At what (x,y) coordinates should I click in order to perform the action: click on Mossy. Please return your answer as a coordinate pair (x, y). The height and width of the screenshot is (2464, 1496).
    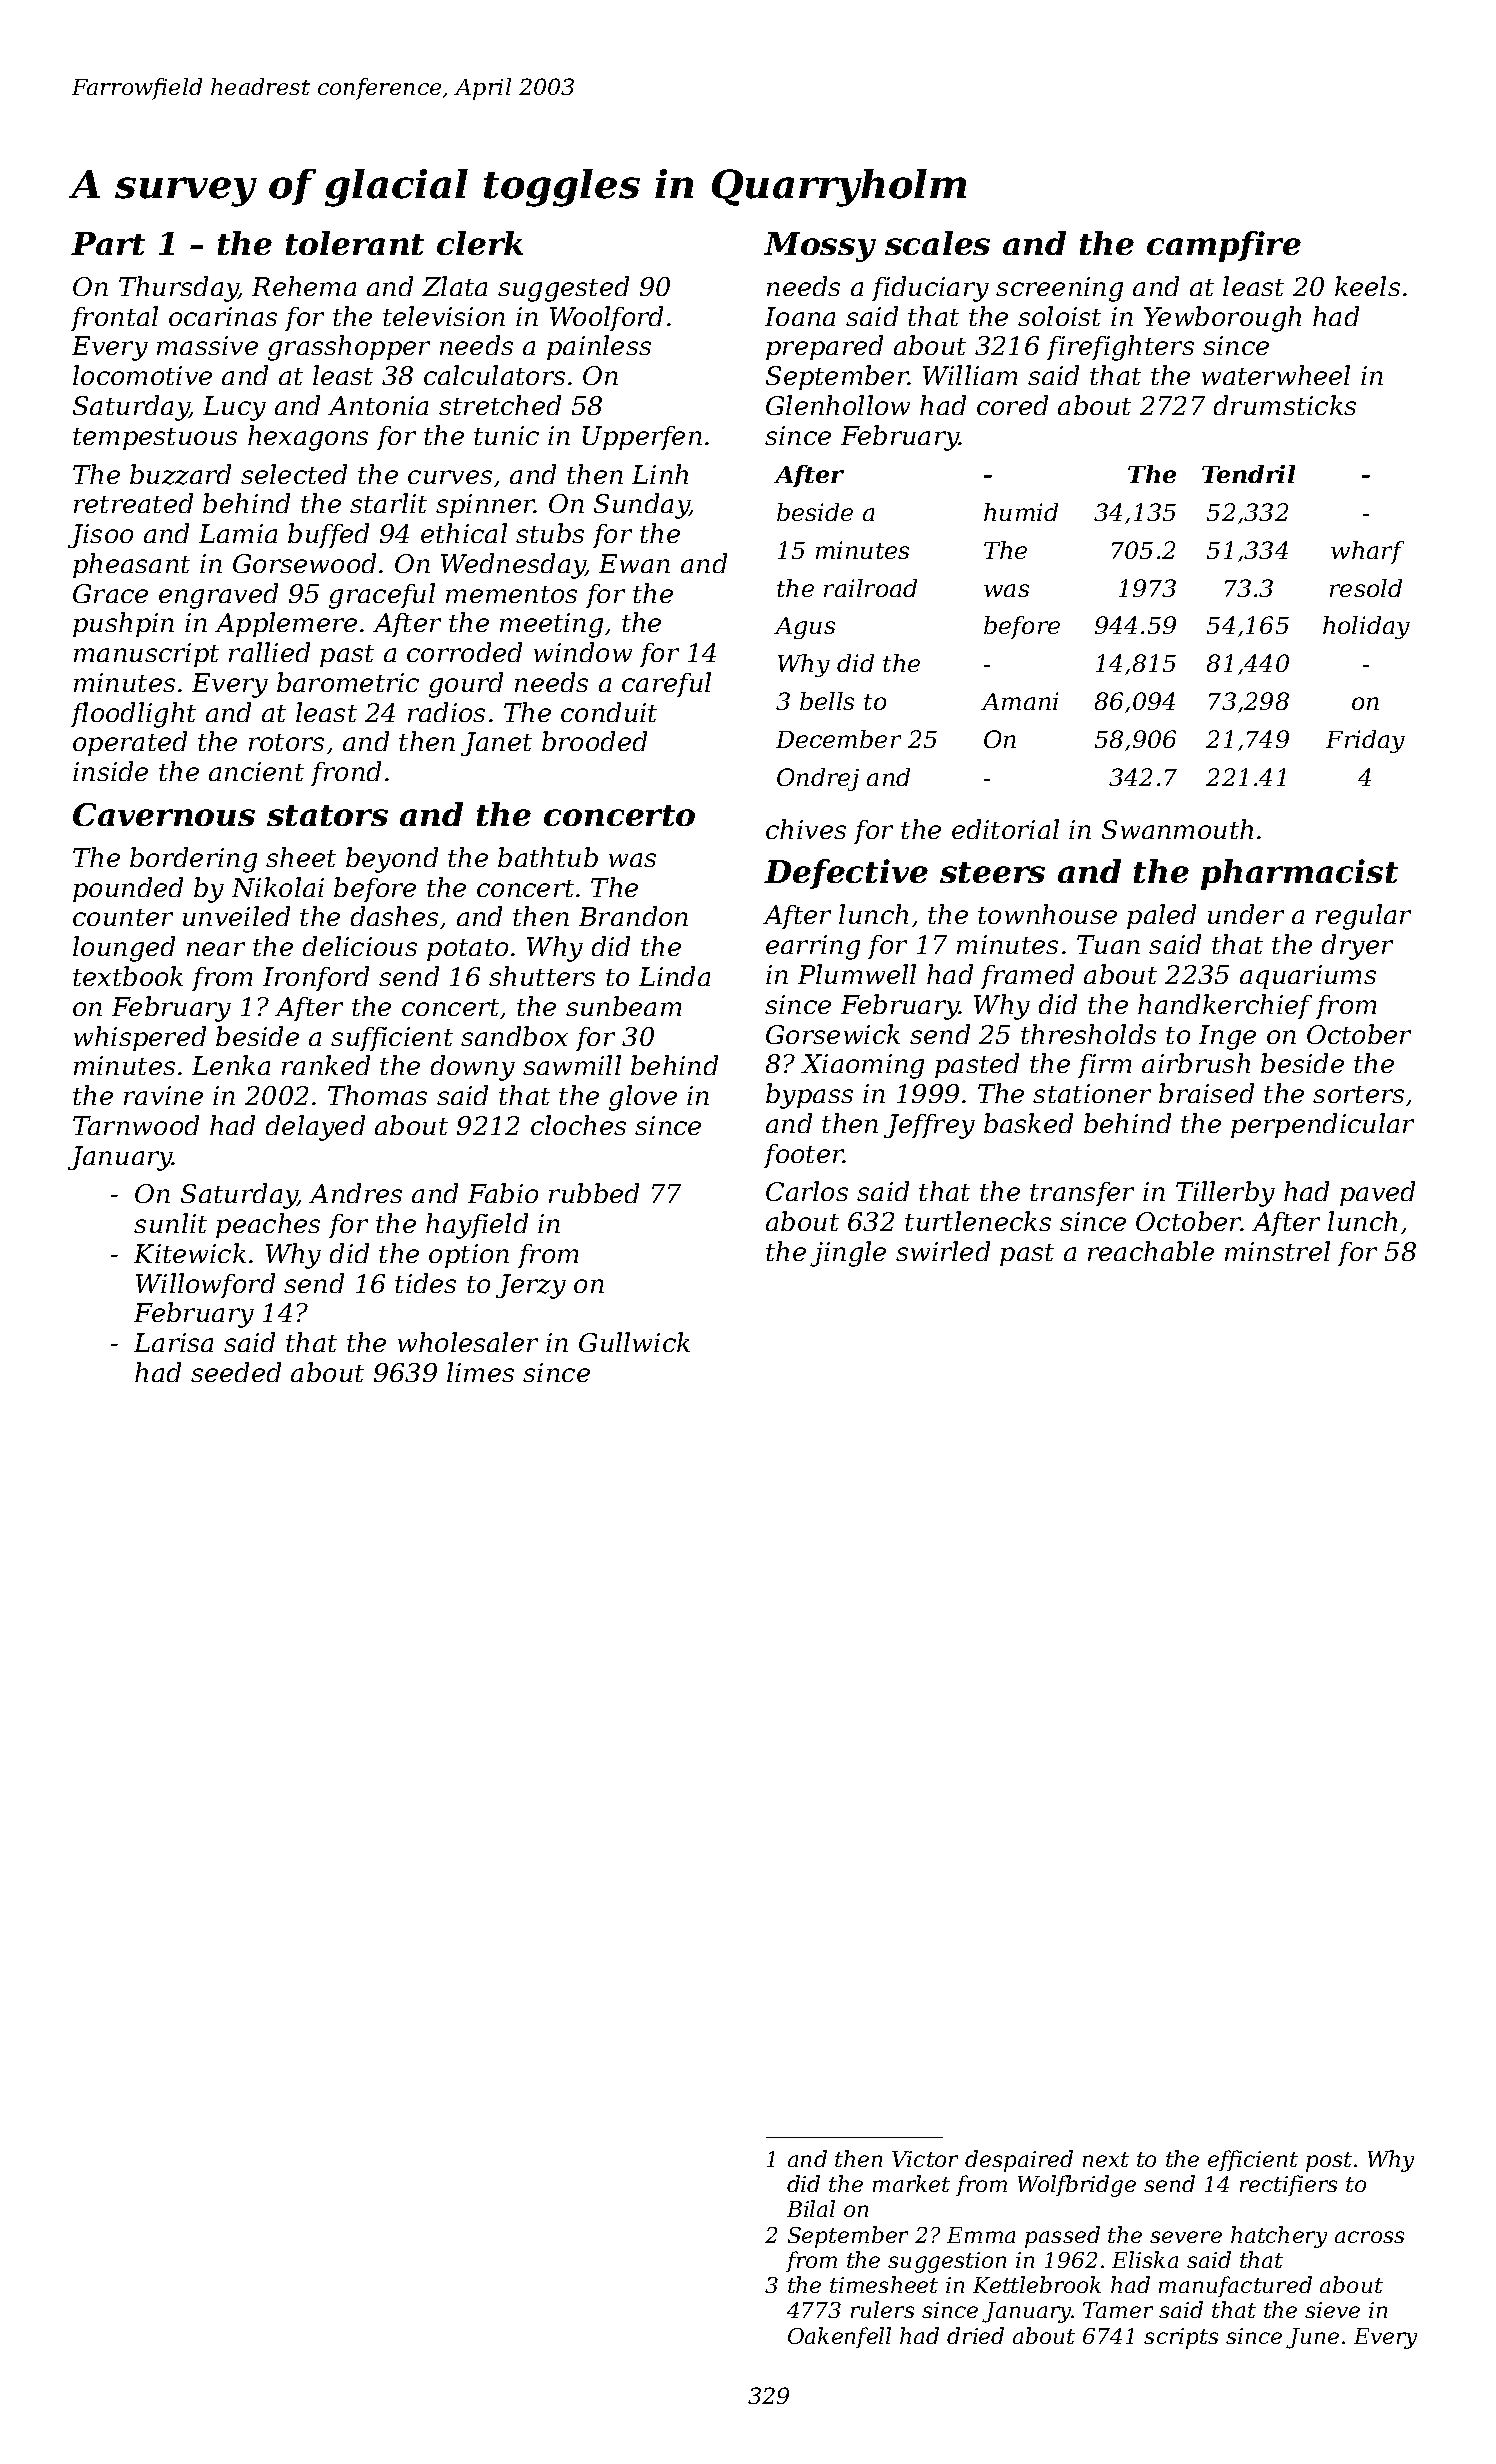
    Looking at the image, I should click on (820, 247).
